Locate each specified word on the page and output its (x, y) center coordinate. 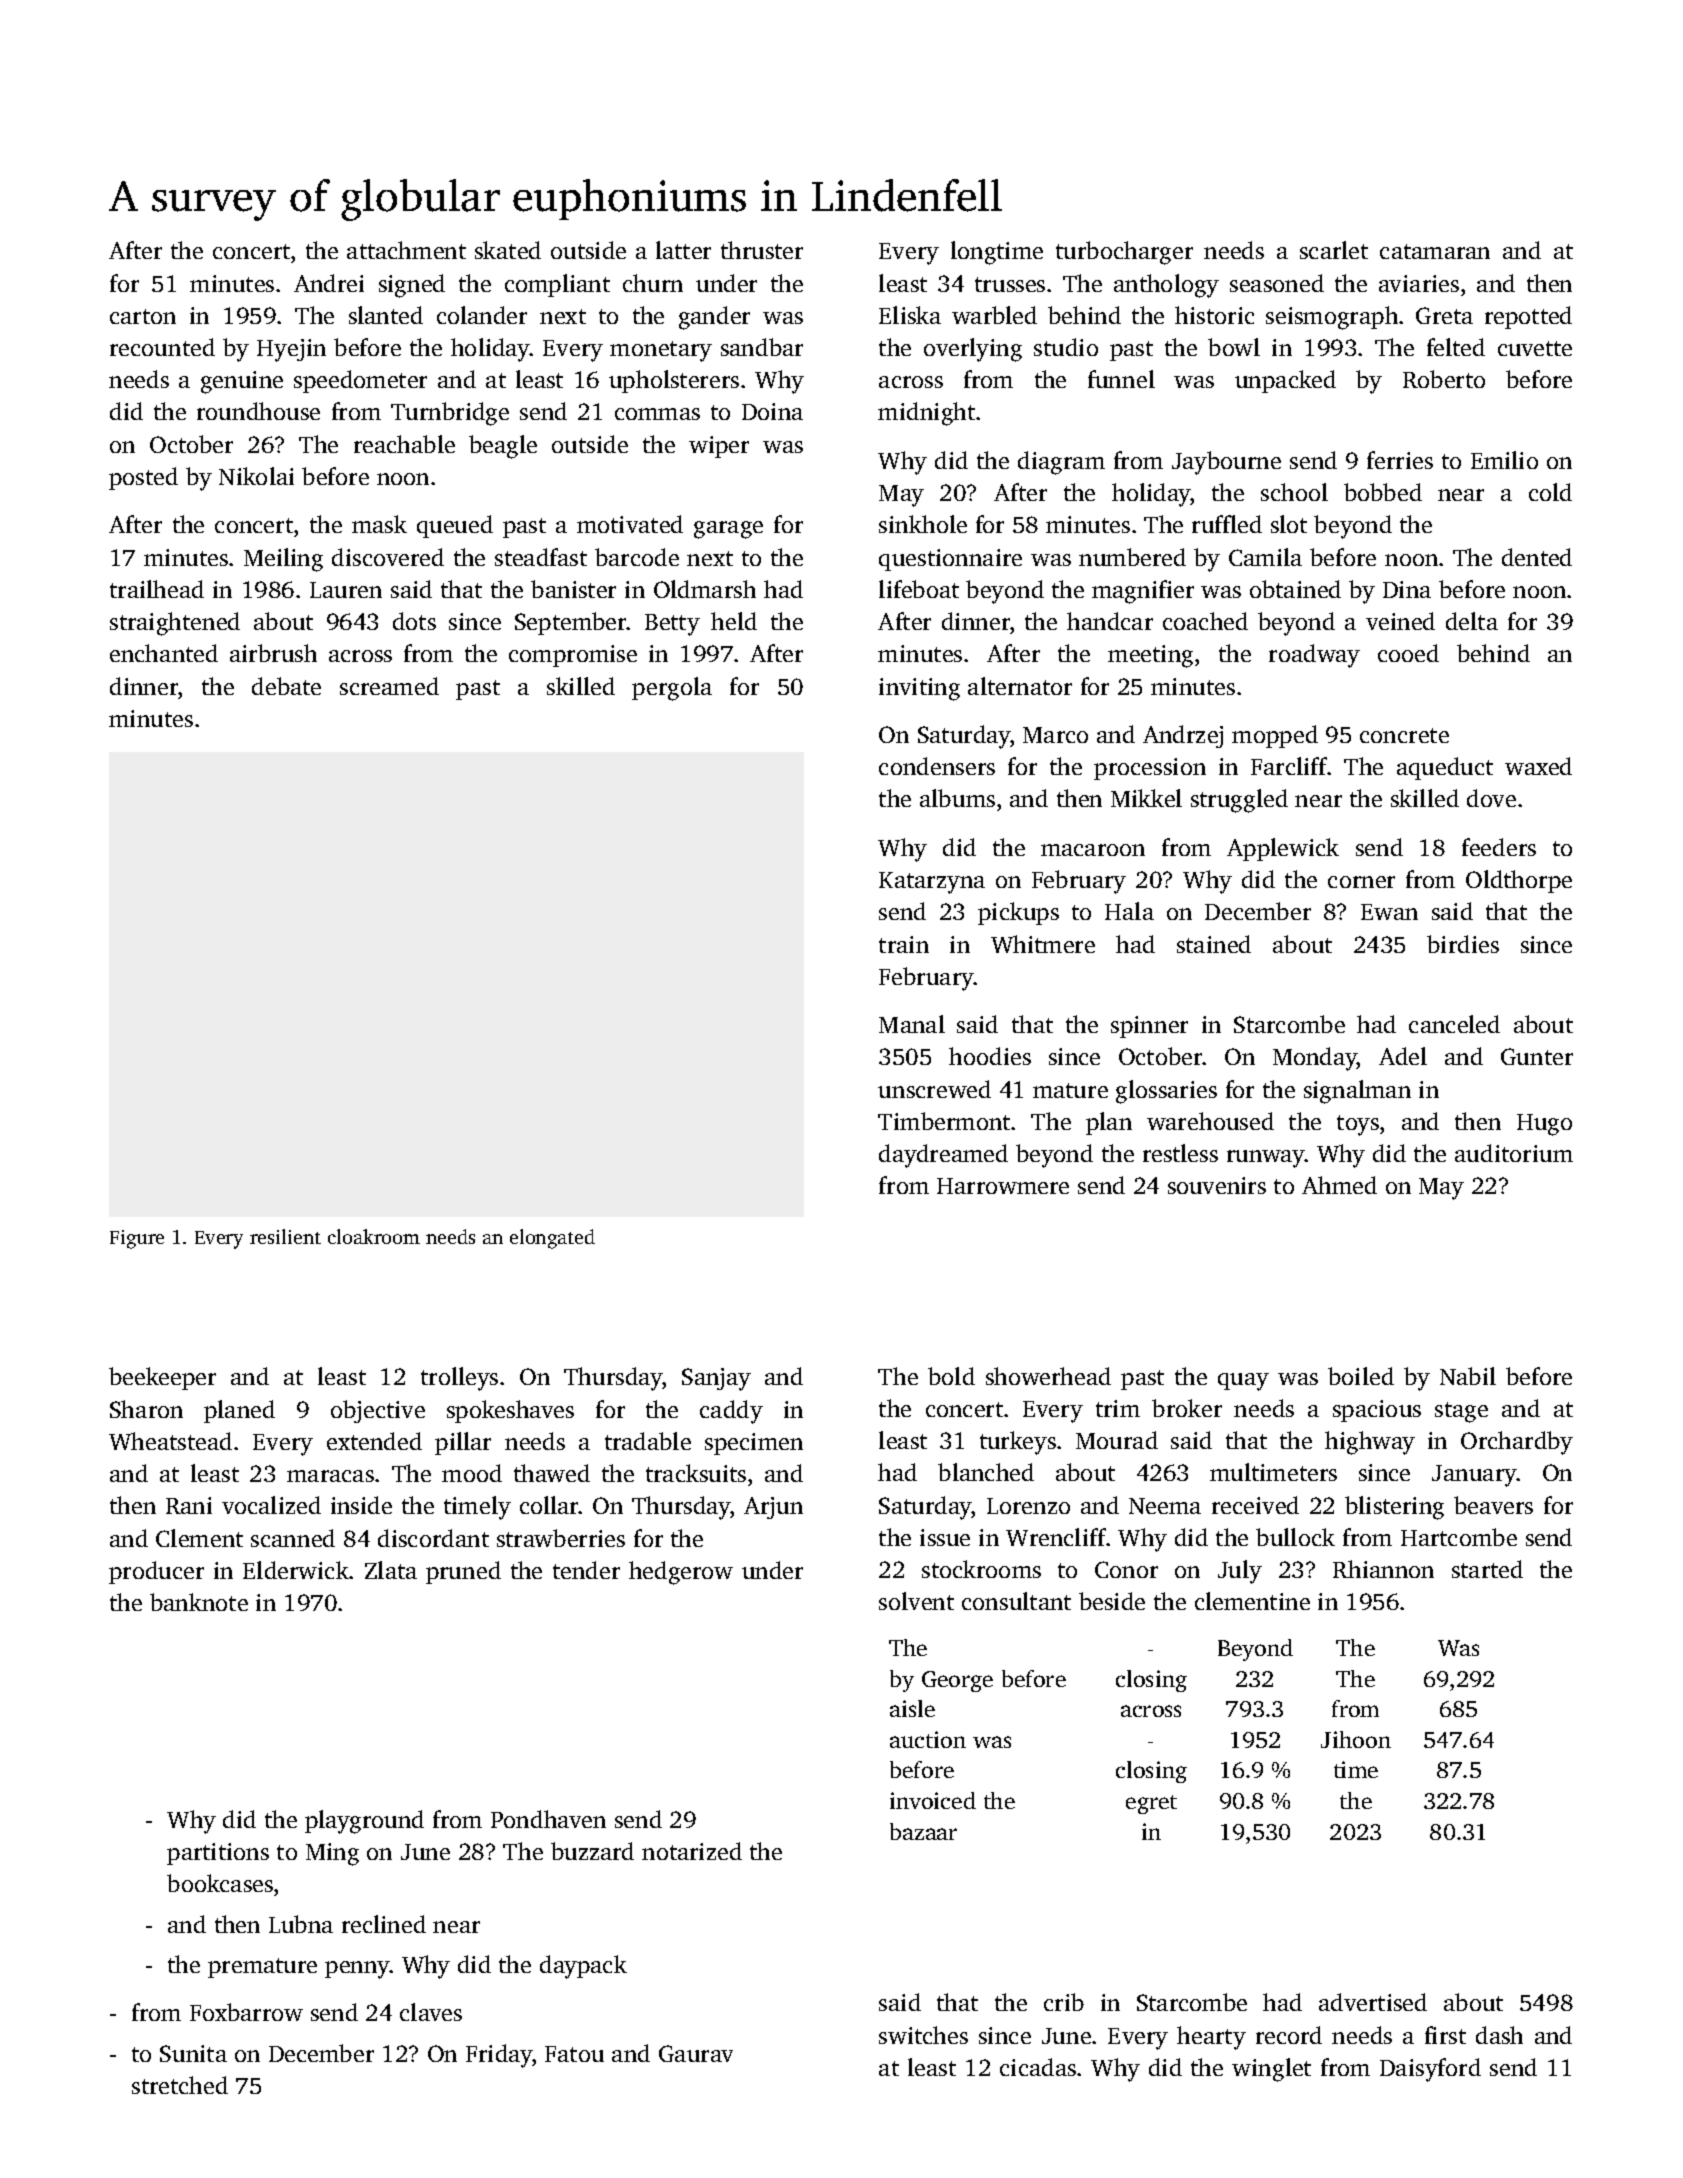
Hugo (1544, 1125)
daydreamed (943, 1156)
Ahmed (1339, 1185)
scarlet (1334, 250)
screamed (389, 686)
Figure (137, 1239)
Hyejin (291, 350)
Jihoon (1356, 1739)
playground (364, 1822)
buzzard (592, 1851)
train (904, 944)
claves (431, 2012)
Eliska (910, 315)
